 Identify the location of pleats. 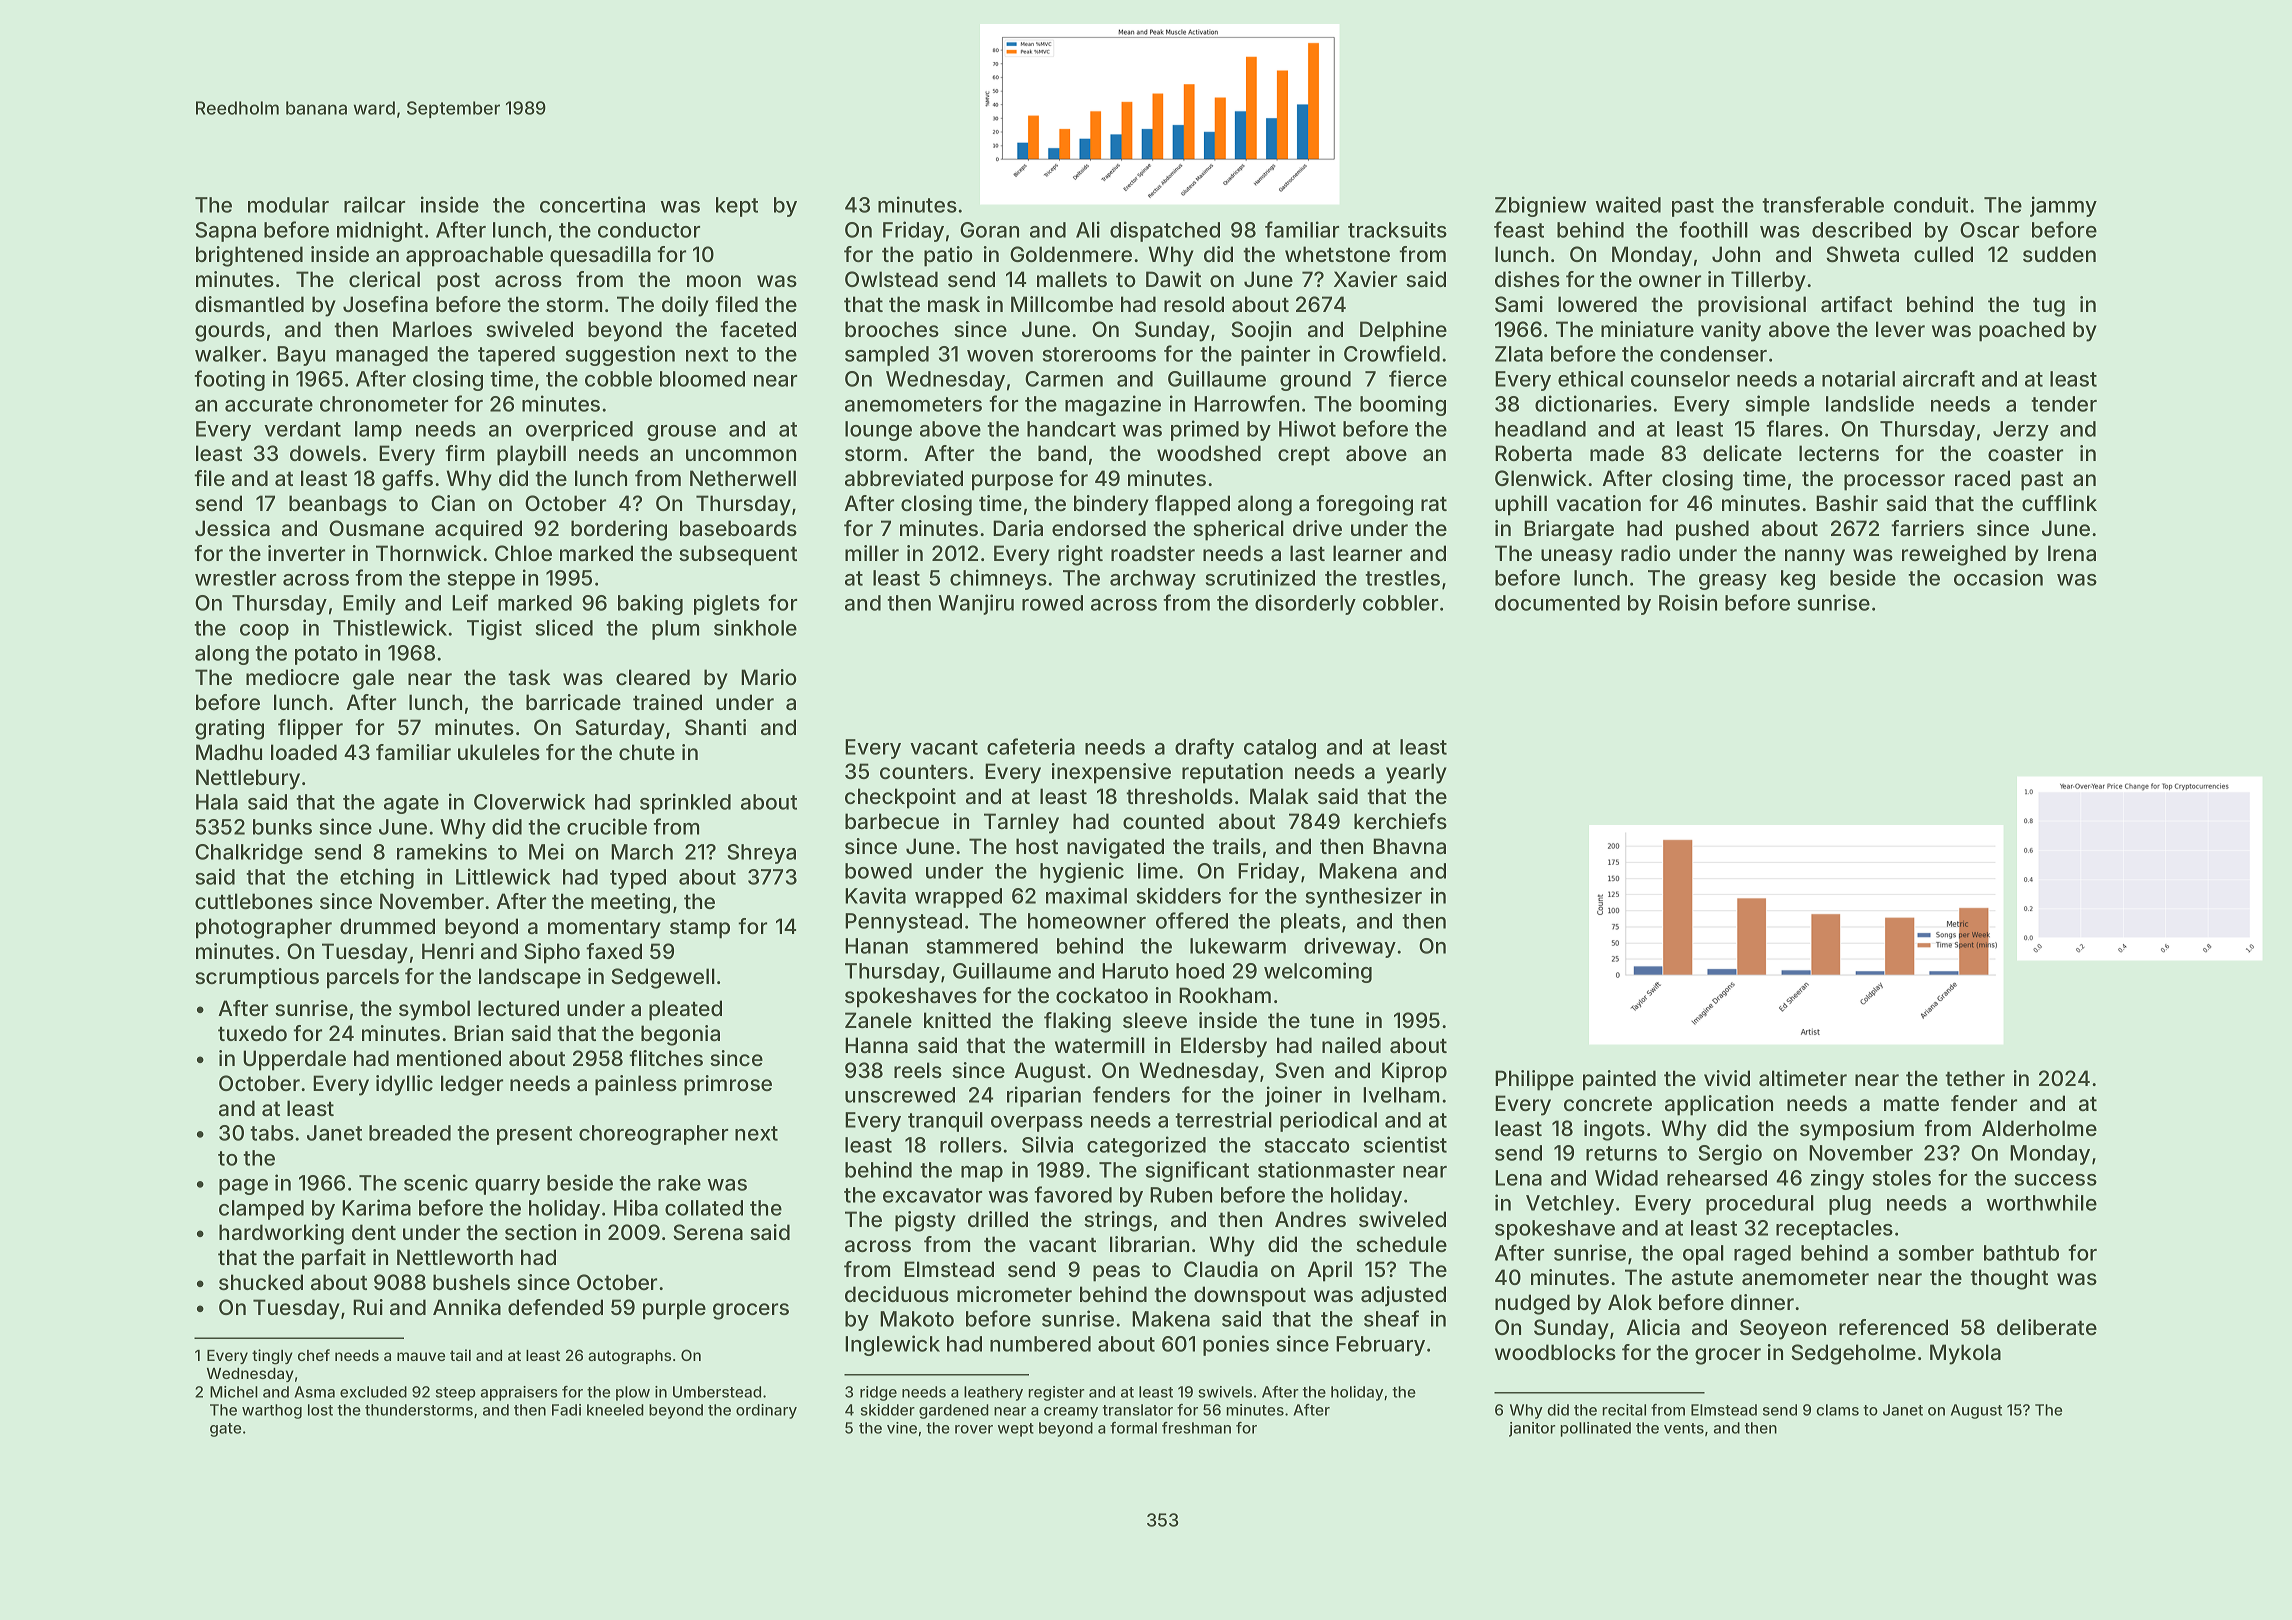
(1310, 923).
